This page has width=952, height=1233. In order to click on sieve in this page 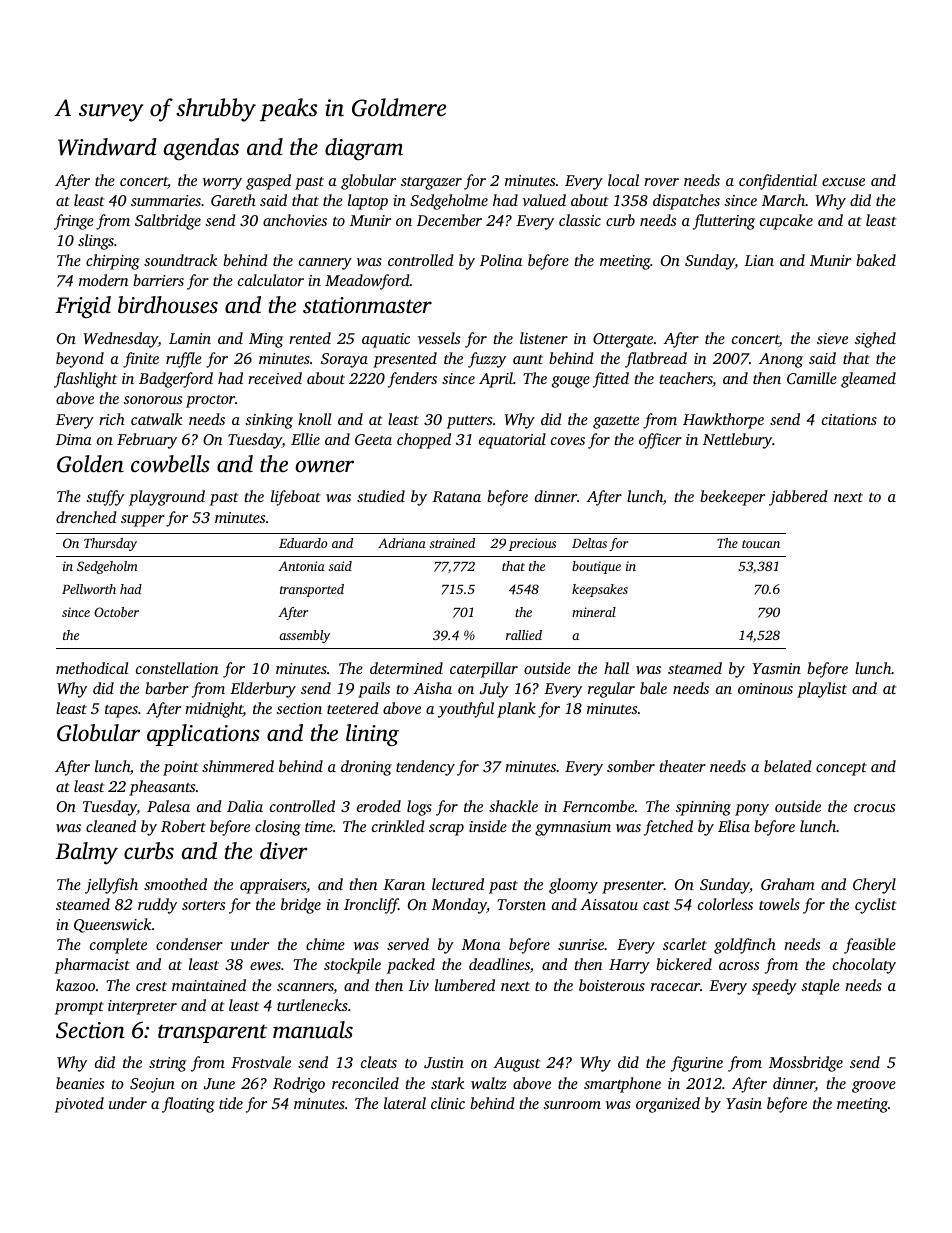, I will do `click(832, 338)`.
